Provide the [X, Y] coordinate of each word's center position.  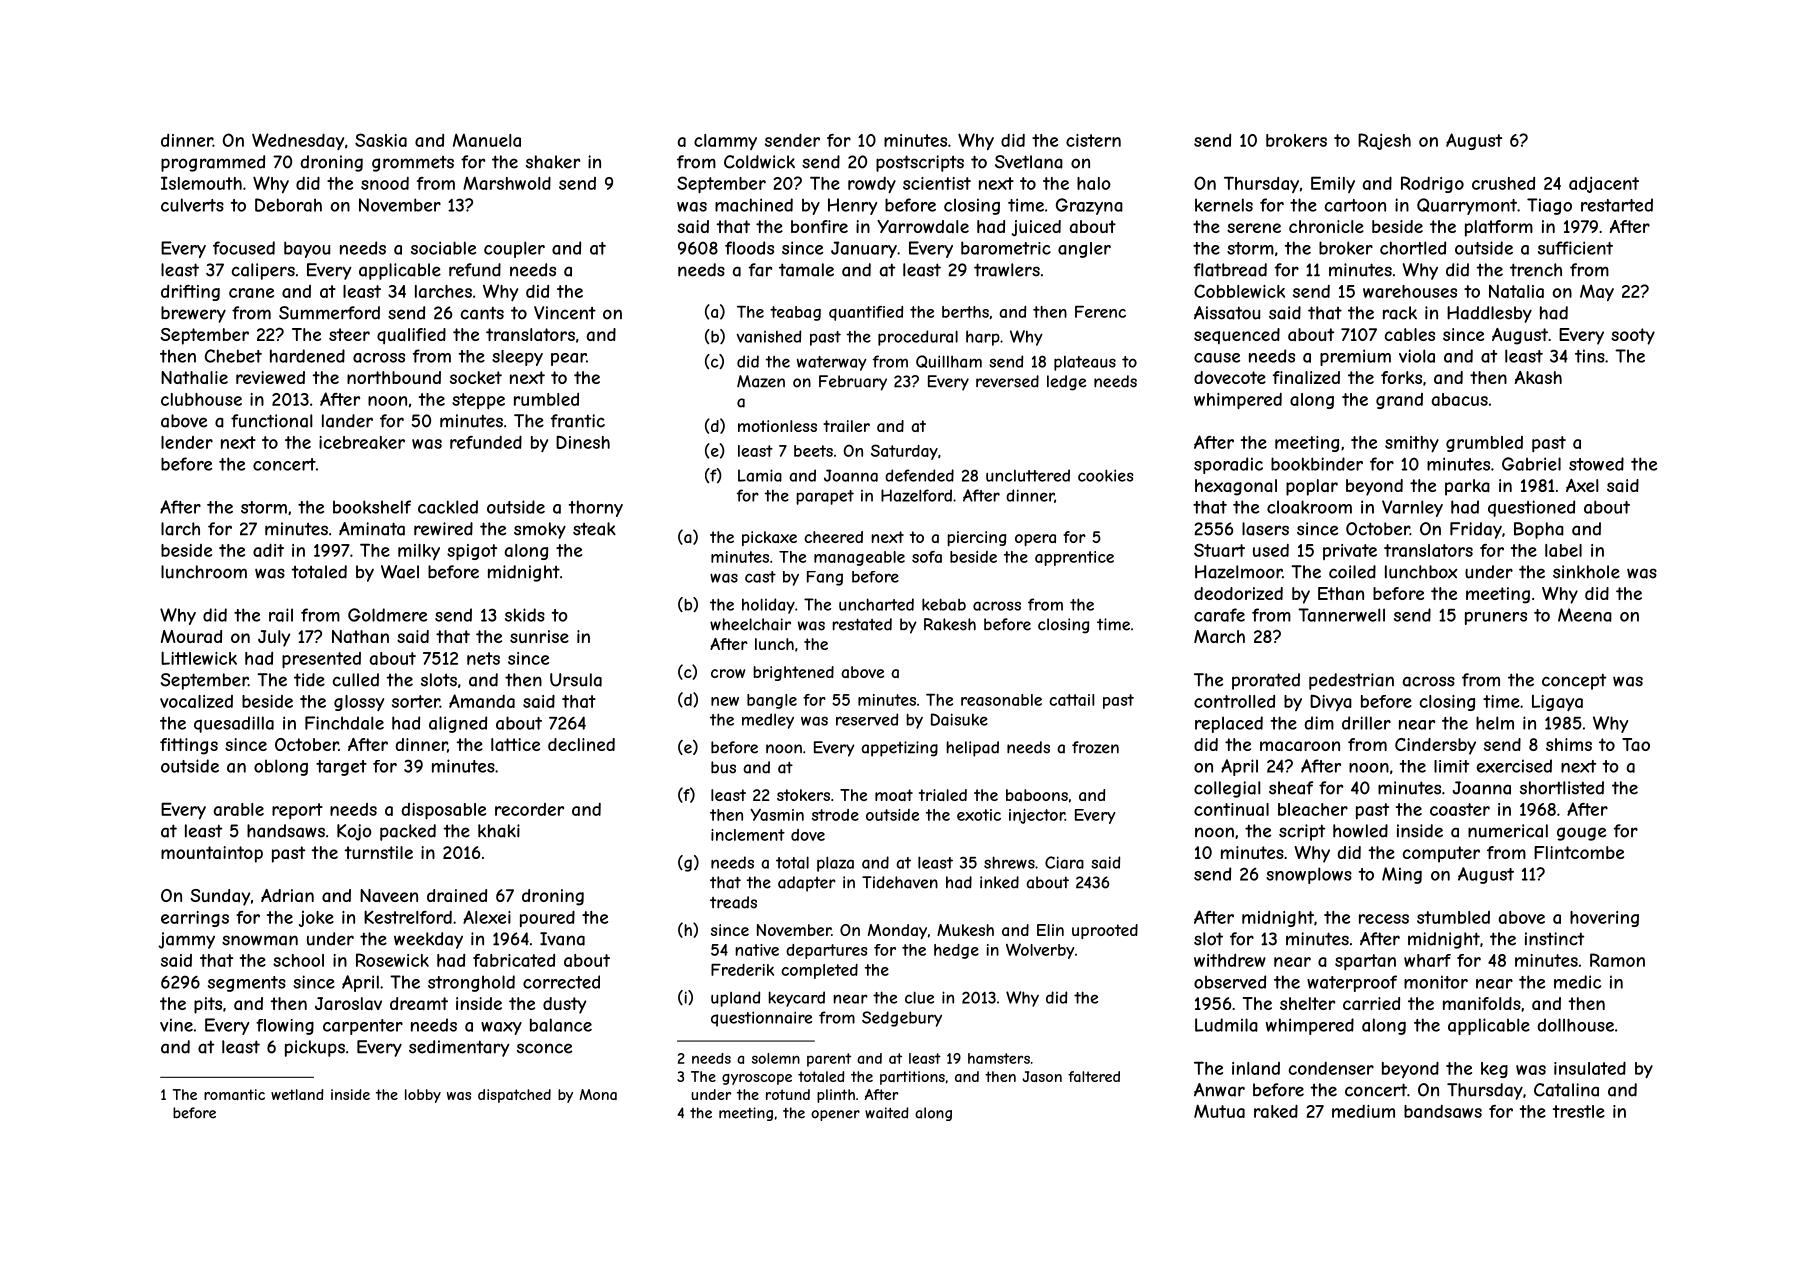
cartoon [1355, 205]
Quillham [949, 361]
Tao [1636, 744]
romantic [234, 1094]
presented [321, 660]
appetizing [899, 749]
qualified [411, 336]
